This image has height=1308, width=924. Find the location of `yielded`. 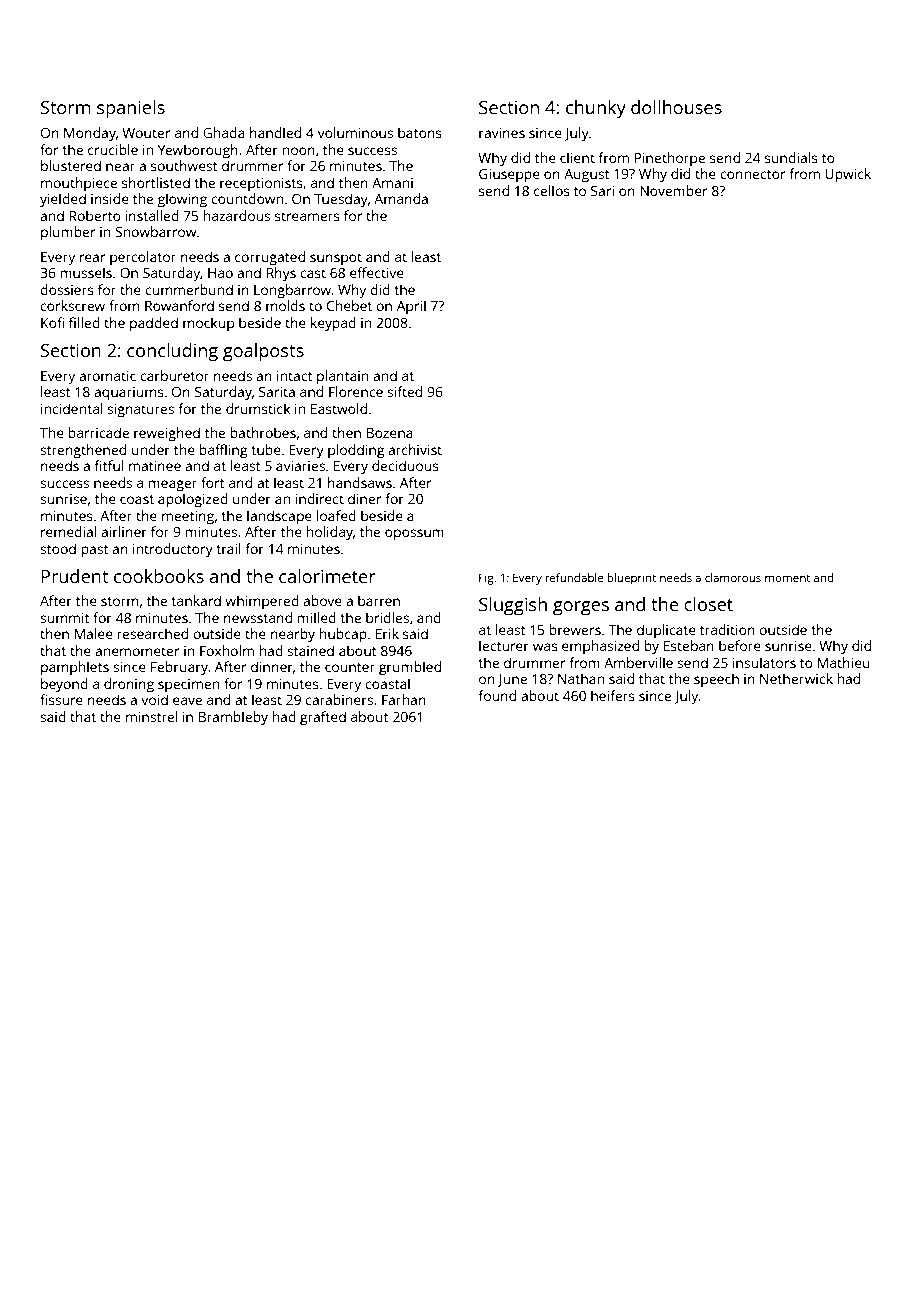

yielded is located at coordinates (63, 200).
